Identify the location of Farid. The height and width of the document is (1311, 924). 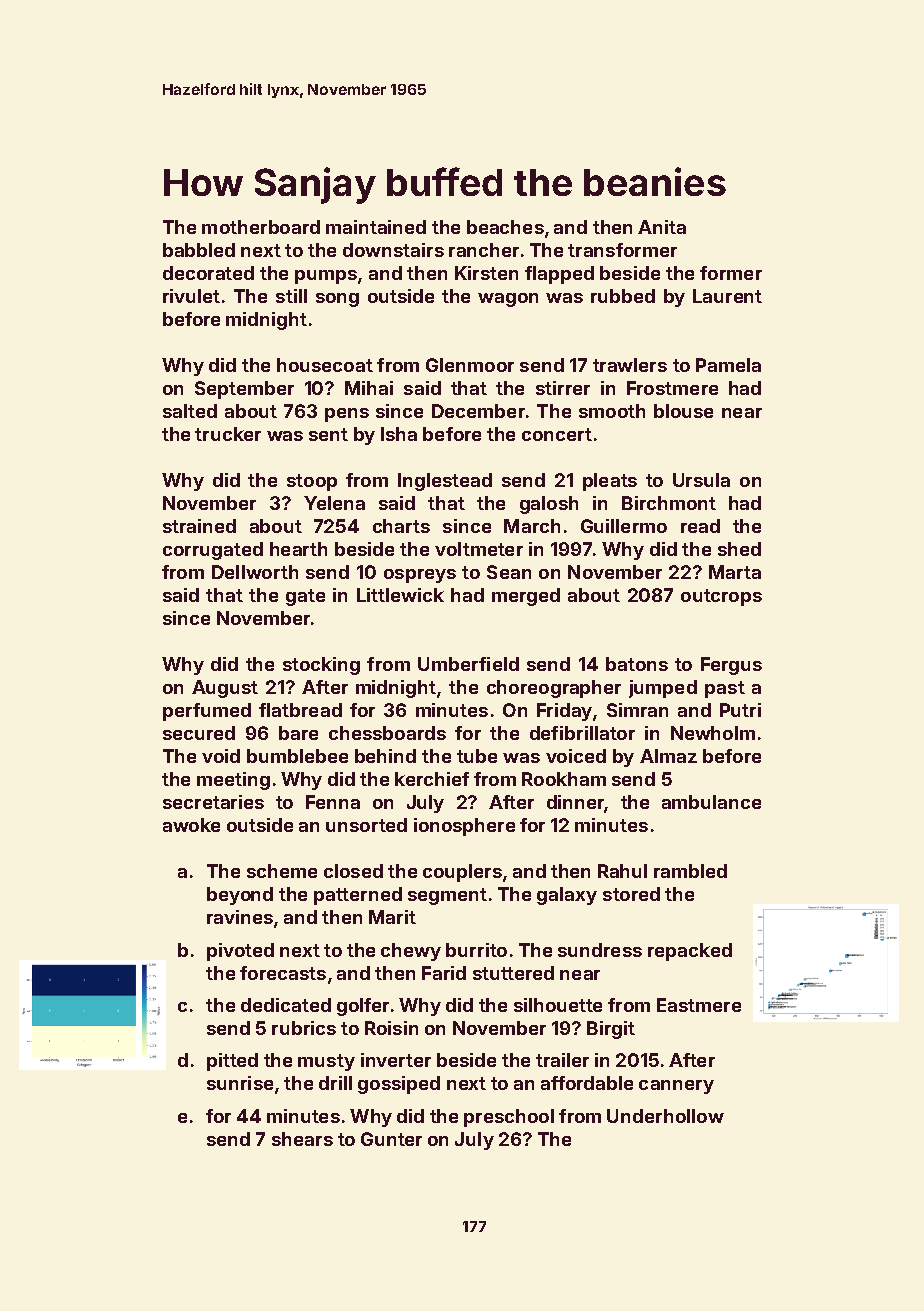
(444, 973).
